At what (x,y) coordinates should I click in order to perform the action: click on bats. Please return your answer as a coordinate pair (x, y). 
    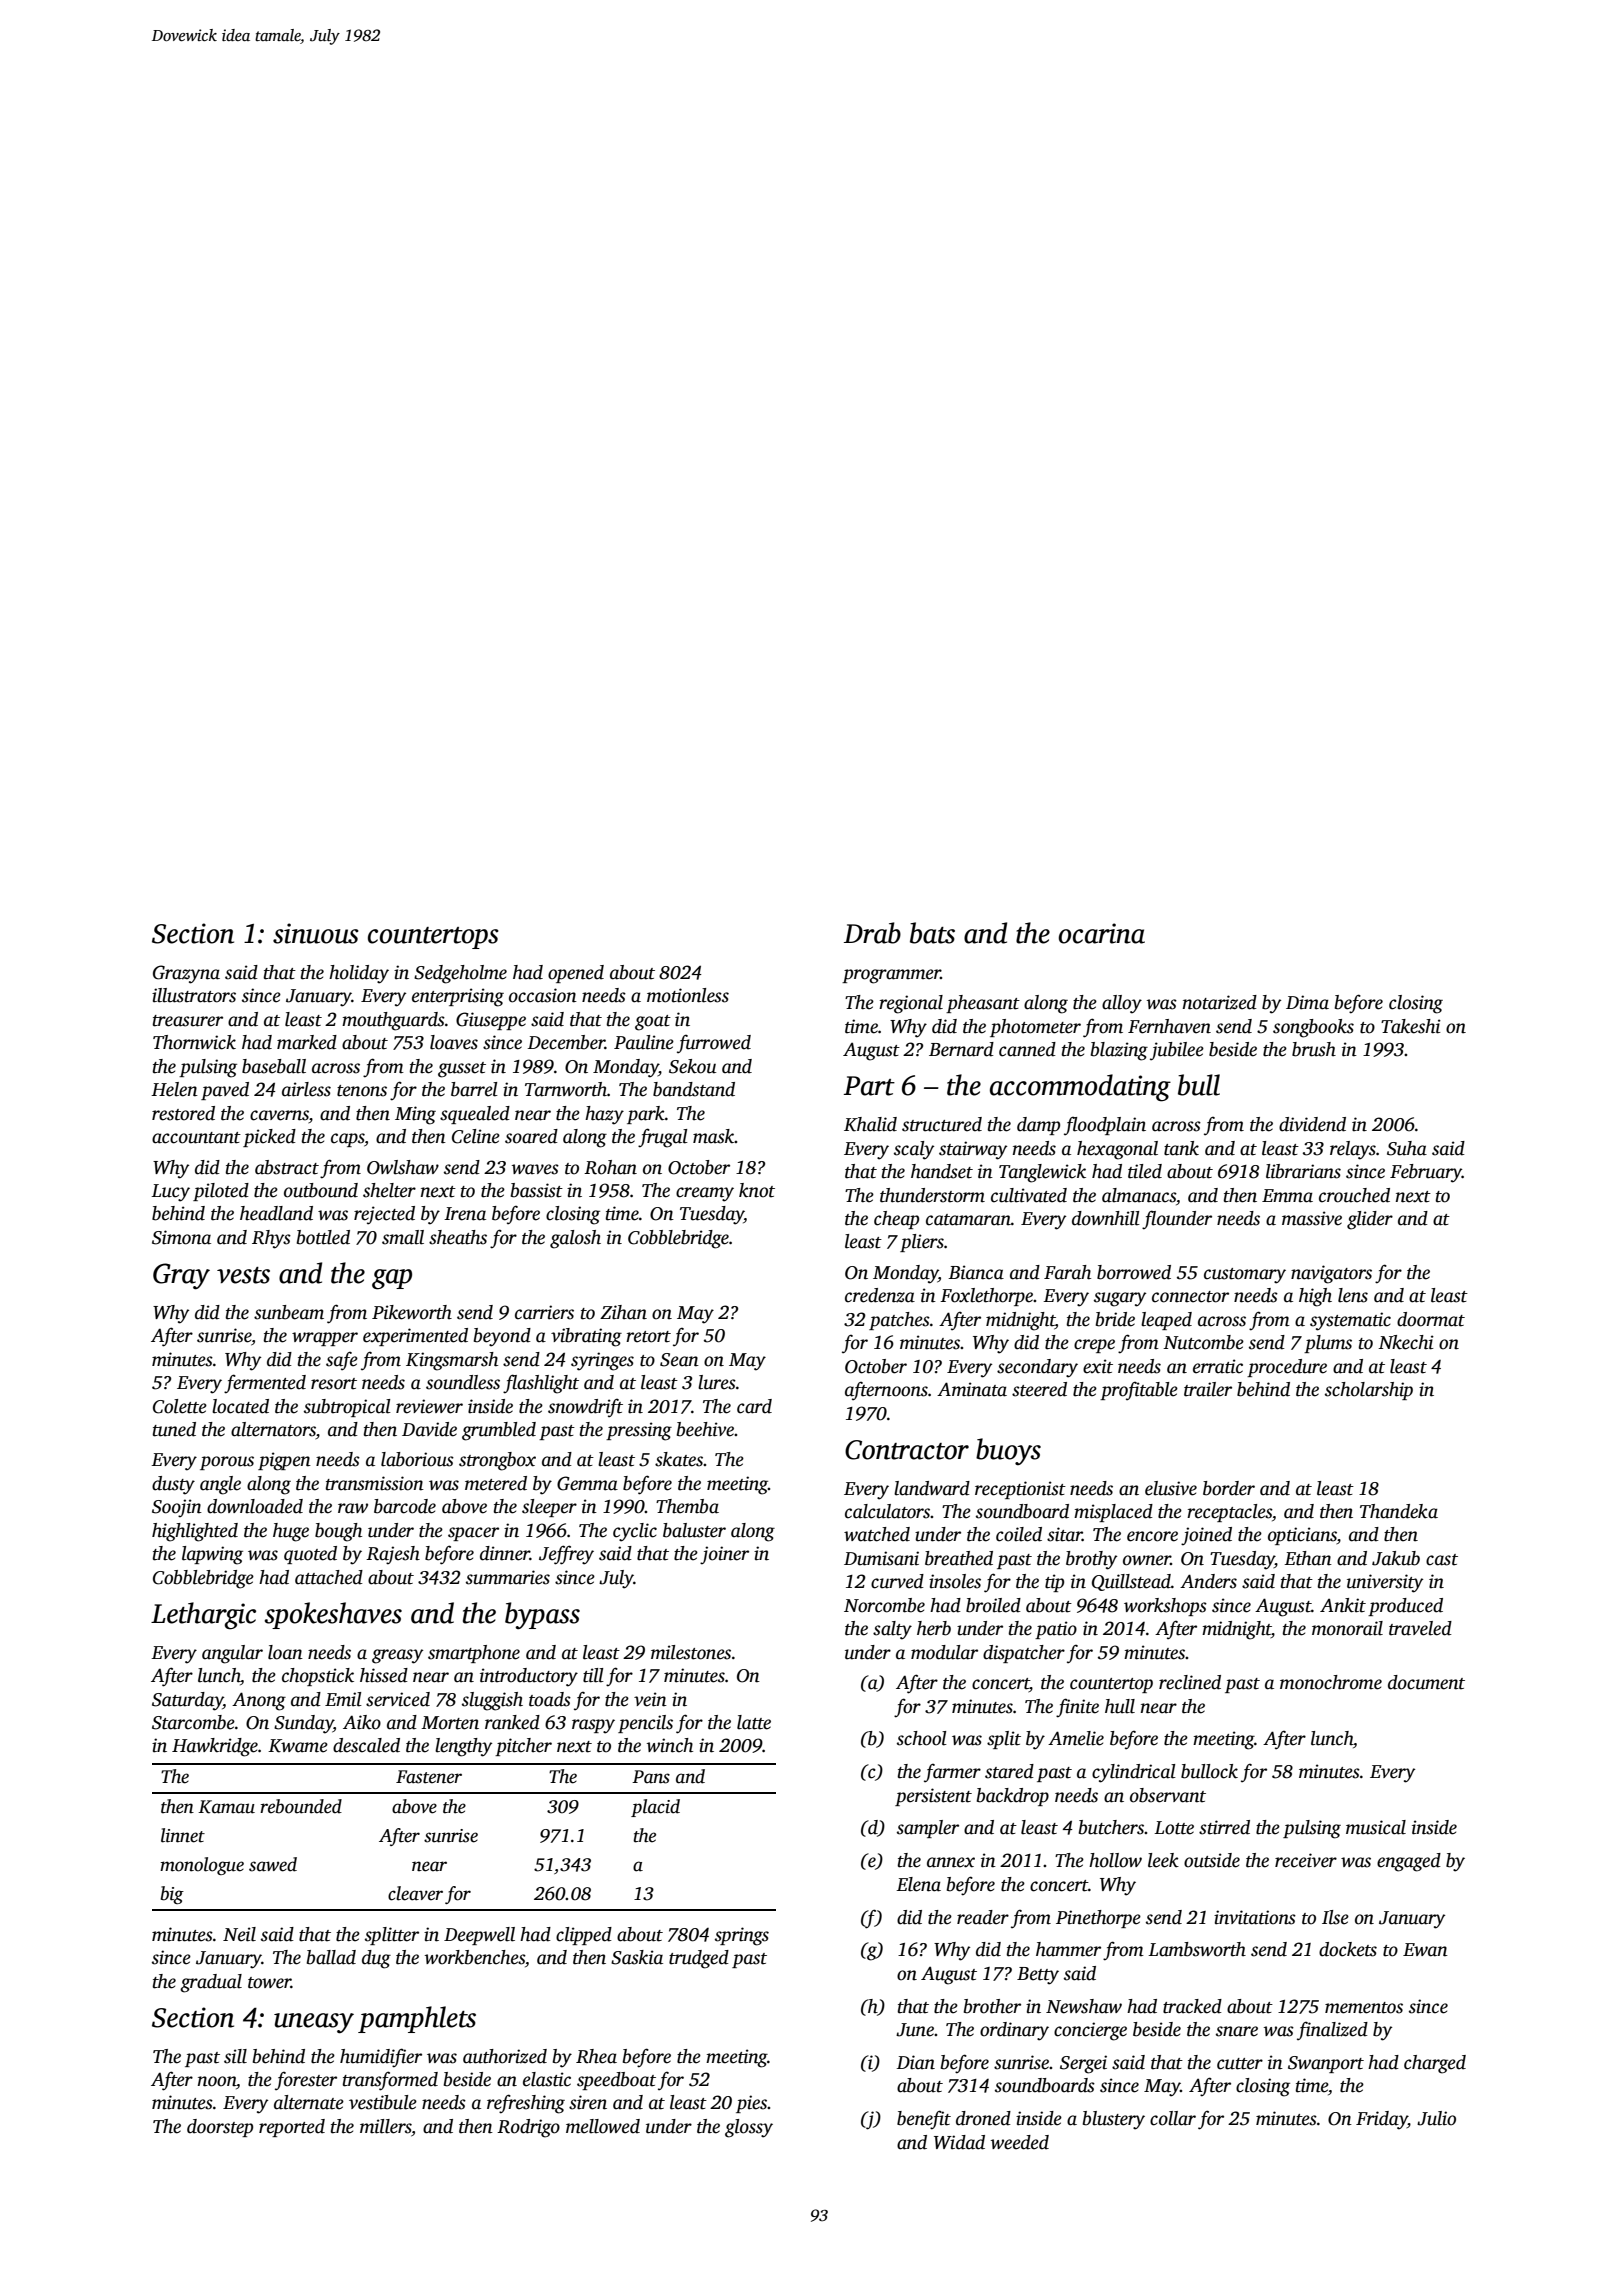
    Looking at the image, I should click on (932, 933).
